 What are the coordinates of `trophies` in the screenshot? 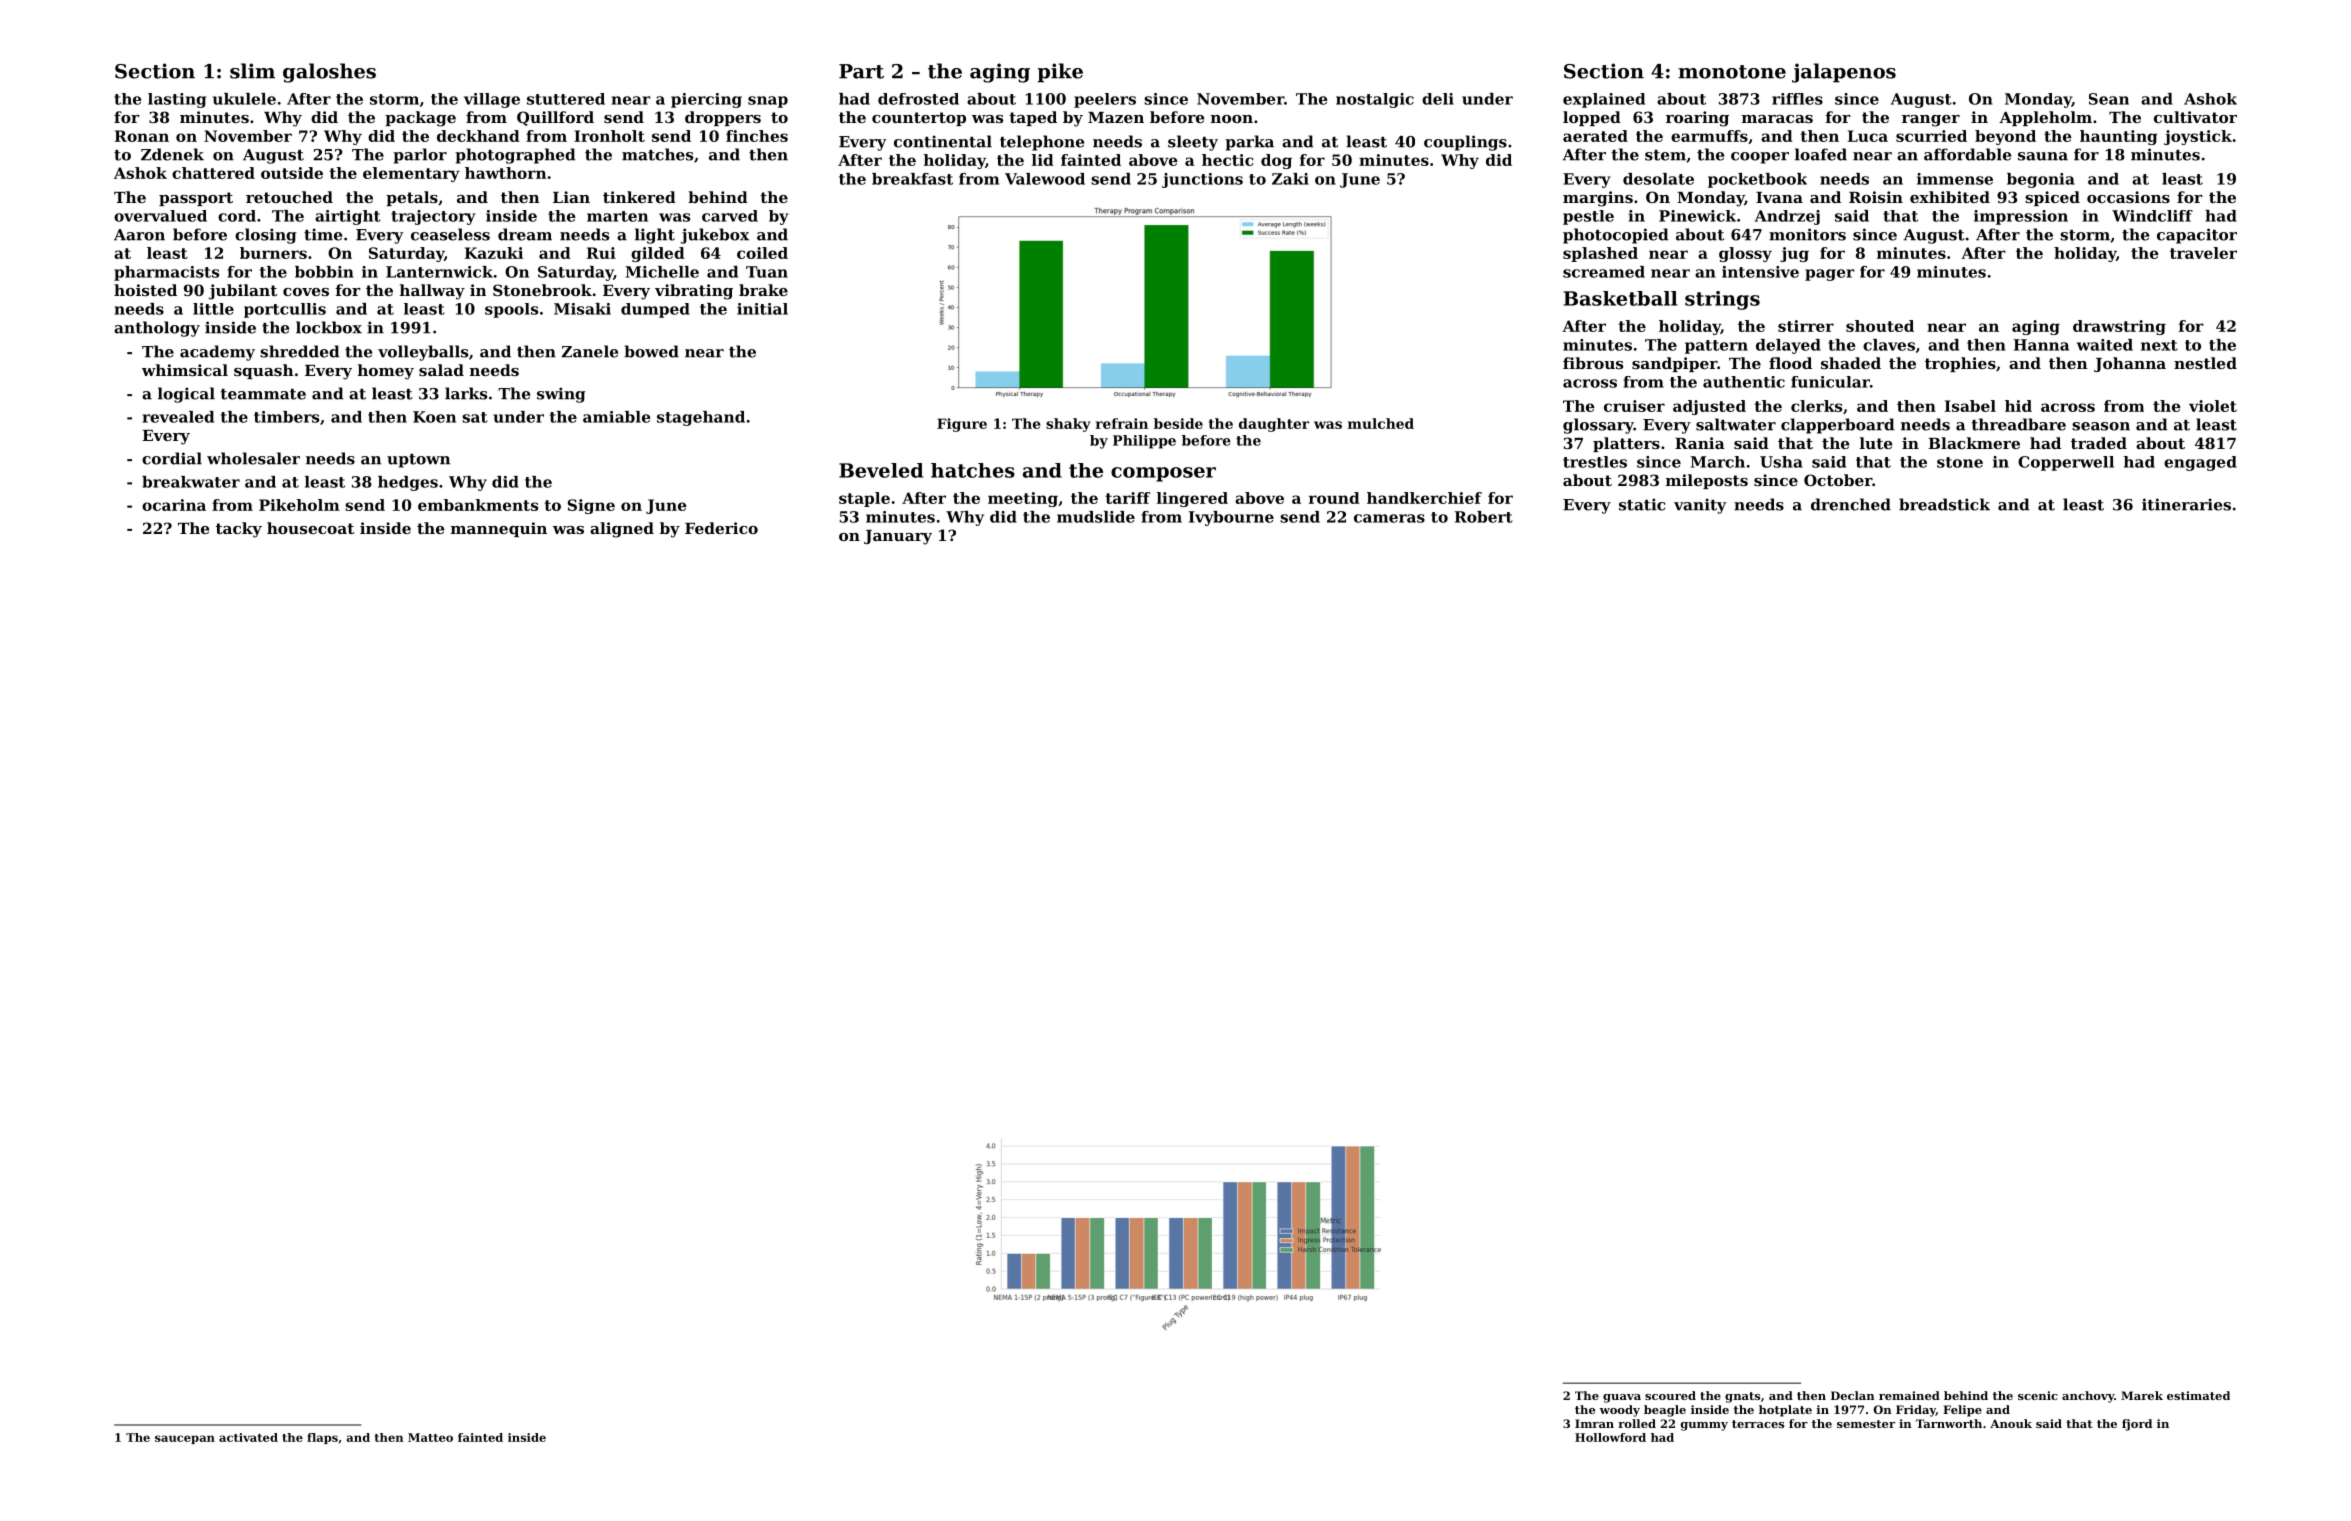 It's located at (1960, 364).
